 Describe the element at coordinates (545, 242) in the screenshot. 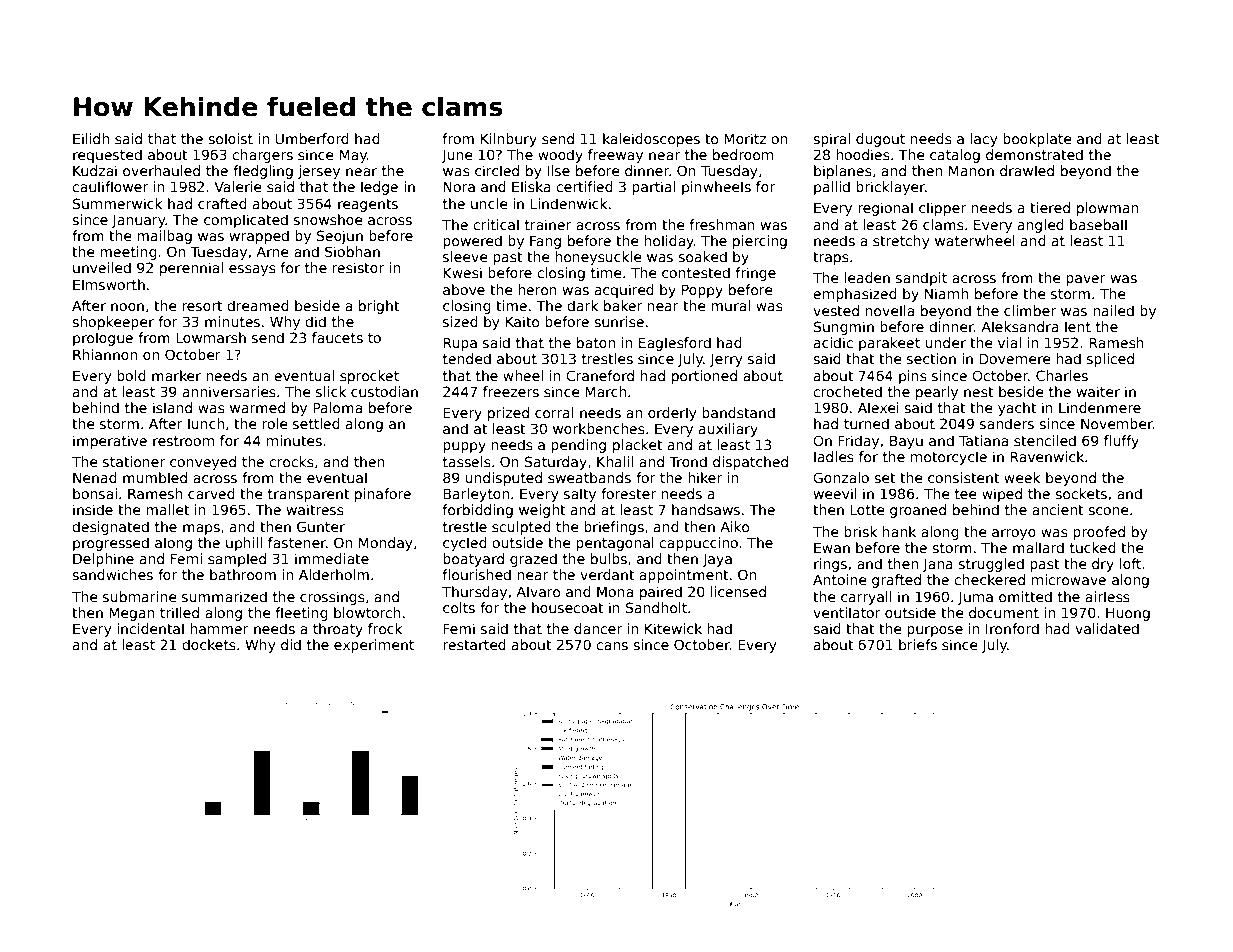

I see `Fang` at that location.
